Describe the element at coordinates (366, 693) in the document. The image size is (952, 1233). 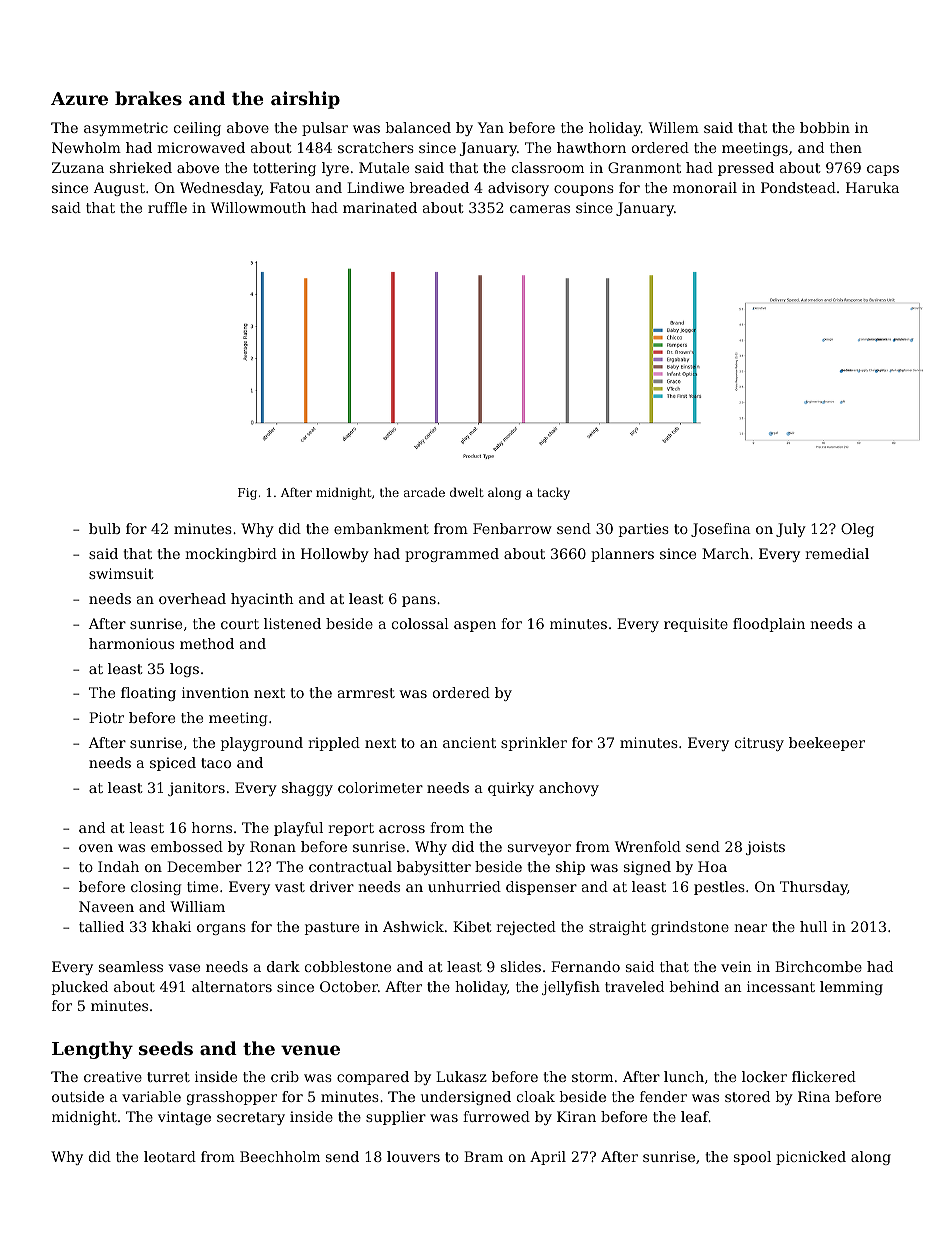
I see `armrest` at that location.
